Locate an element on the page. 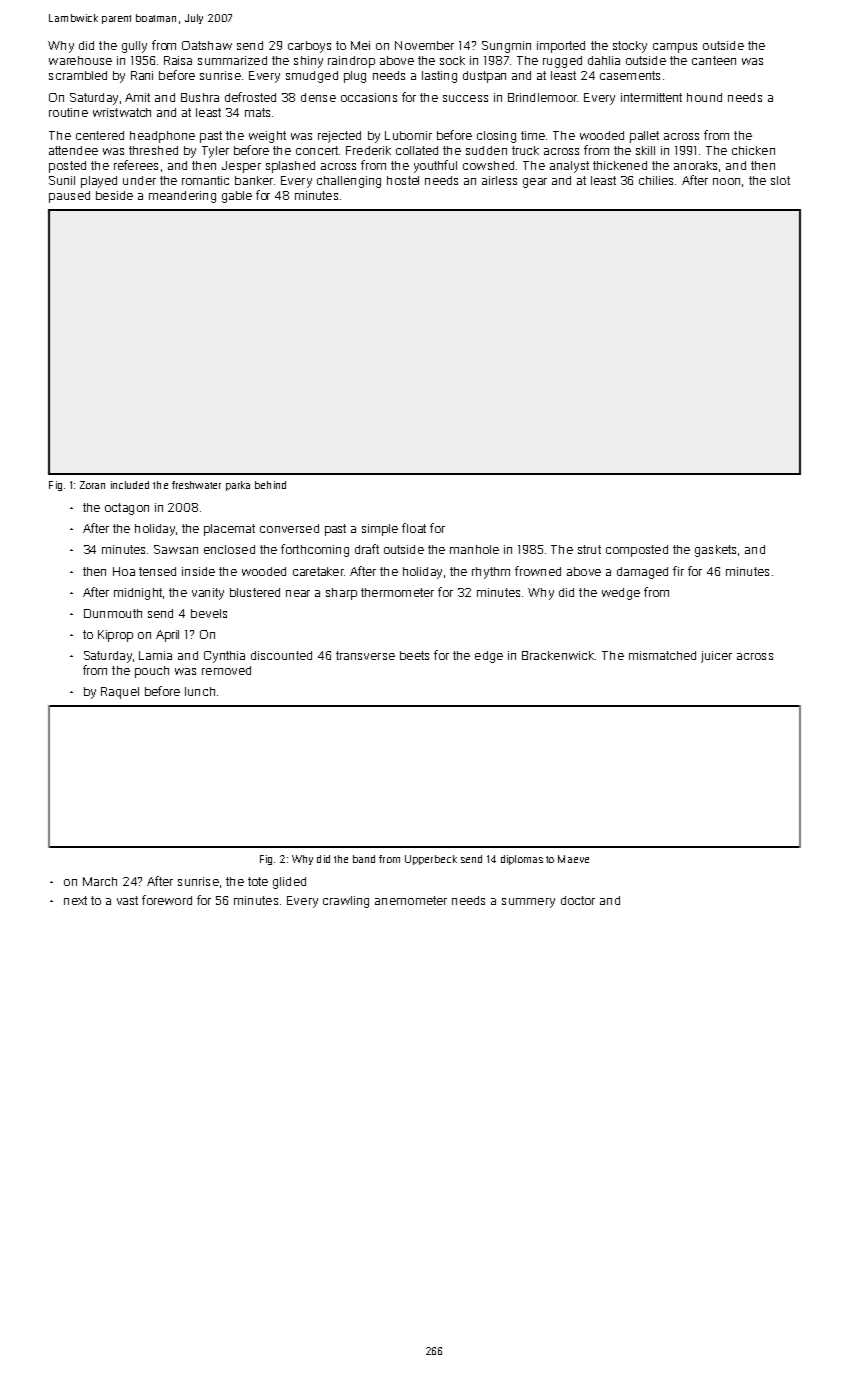  challenging is located at coordinates (349, 182).
